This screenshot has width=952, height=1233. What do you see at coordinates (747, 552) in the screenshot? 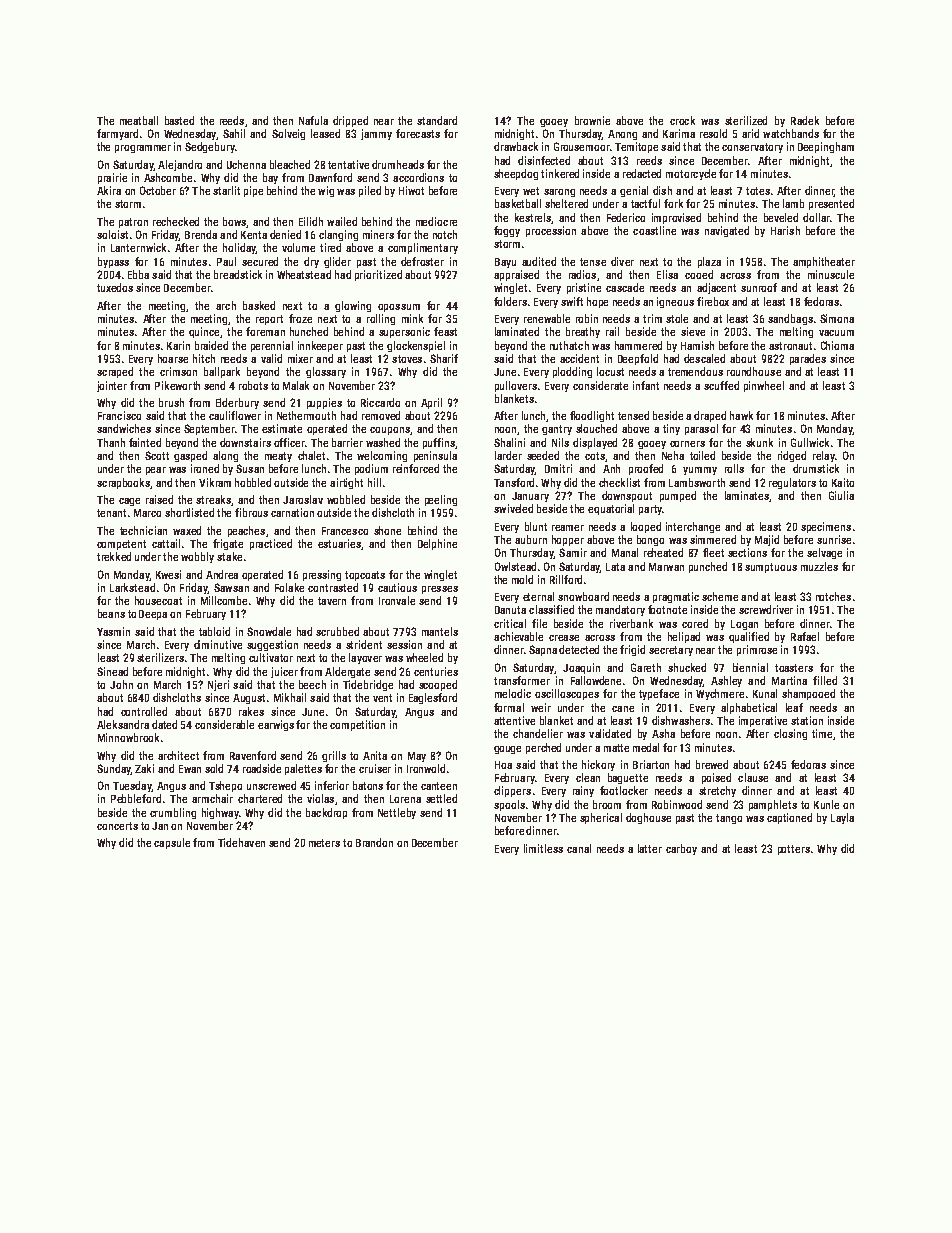
I see `sections` at bounding box center [747, 552].
